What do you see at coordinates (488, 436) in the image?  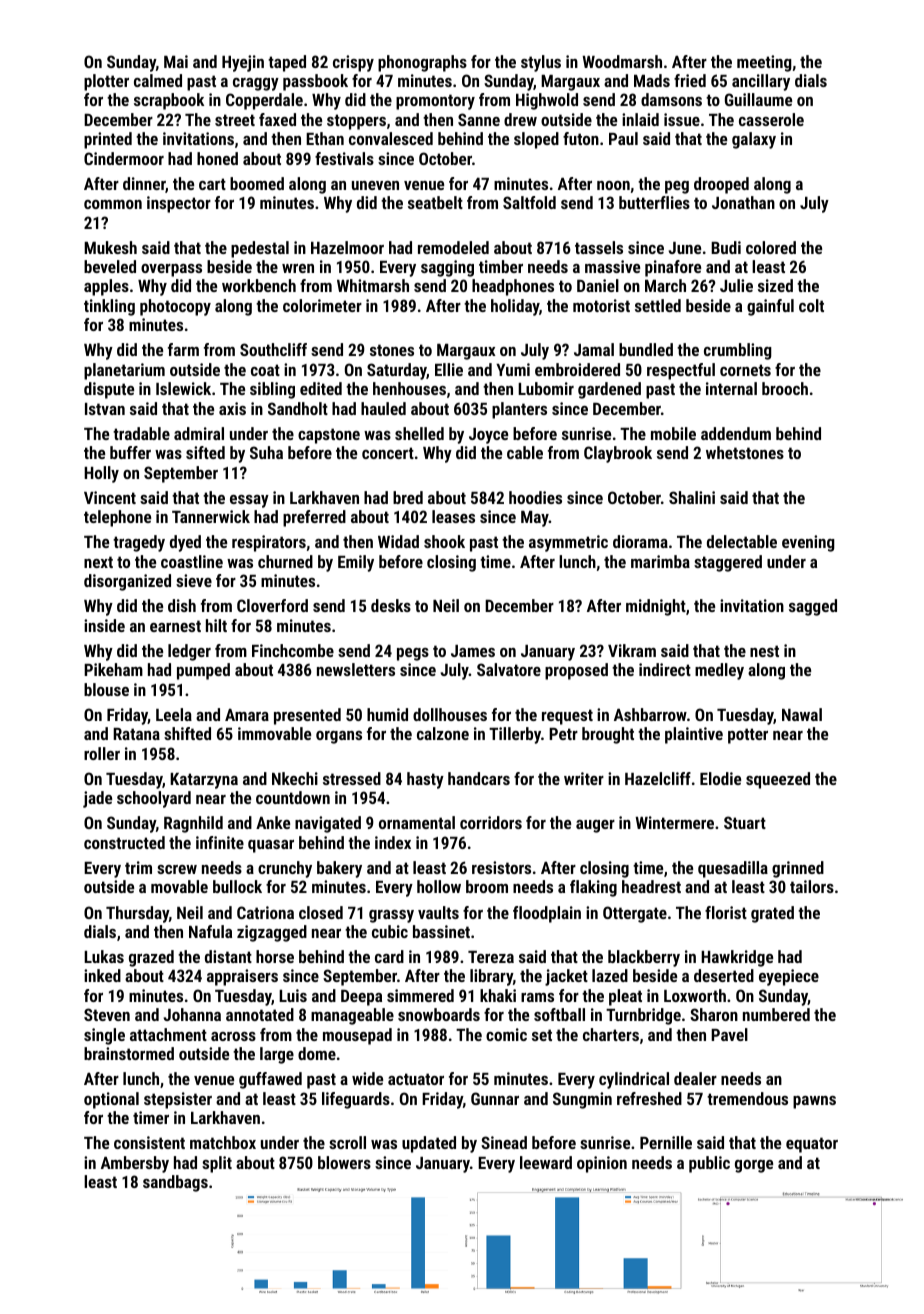 I see `Joyce` at bounding box center [488, 436].
